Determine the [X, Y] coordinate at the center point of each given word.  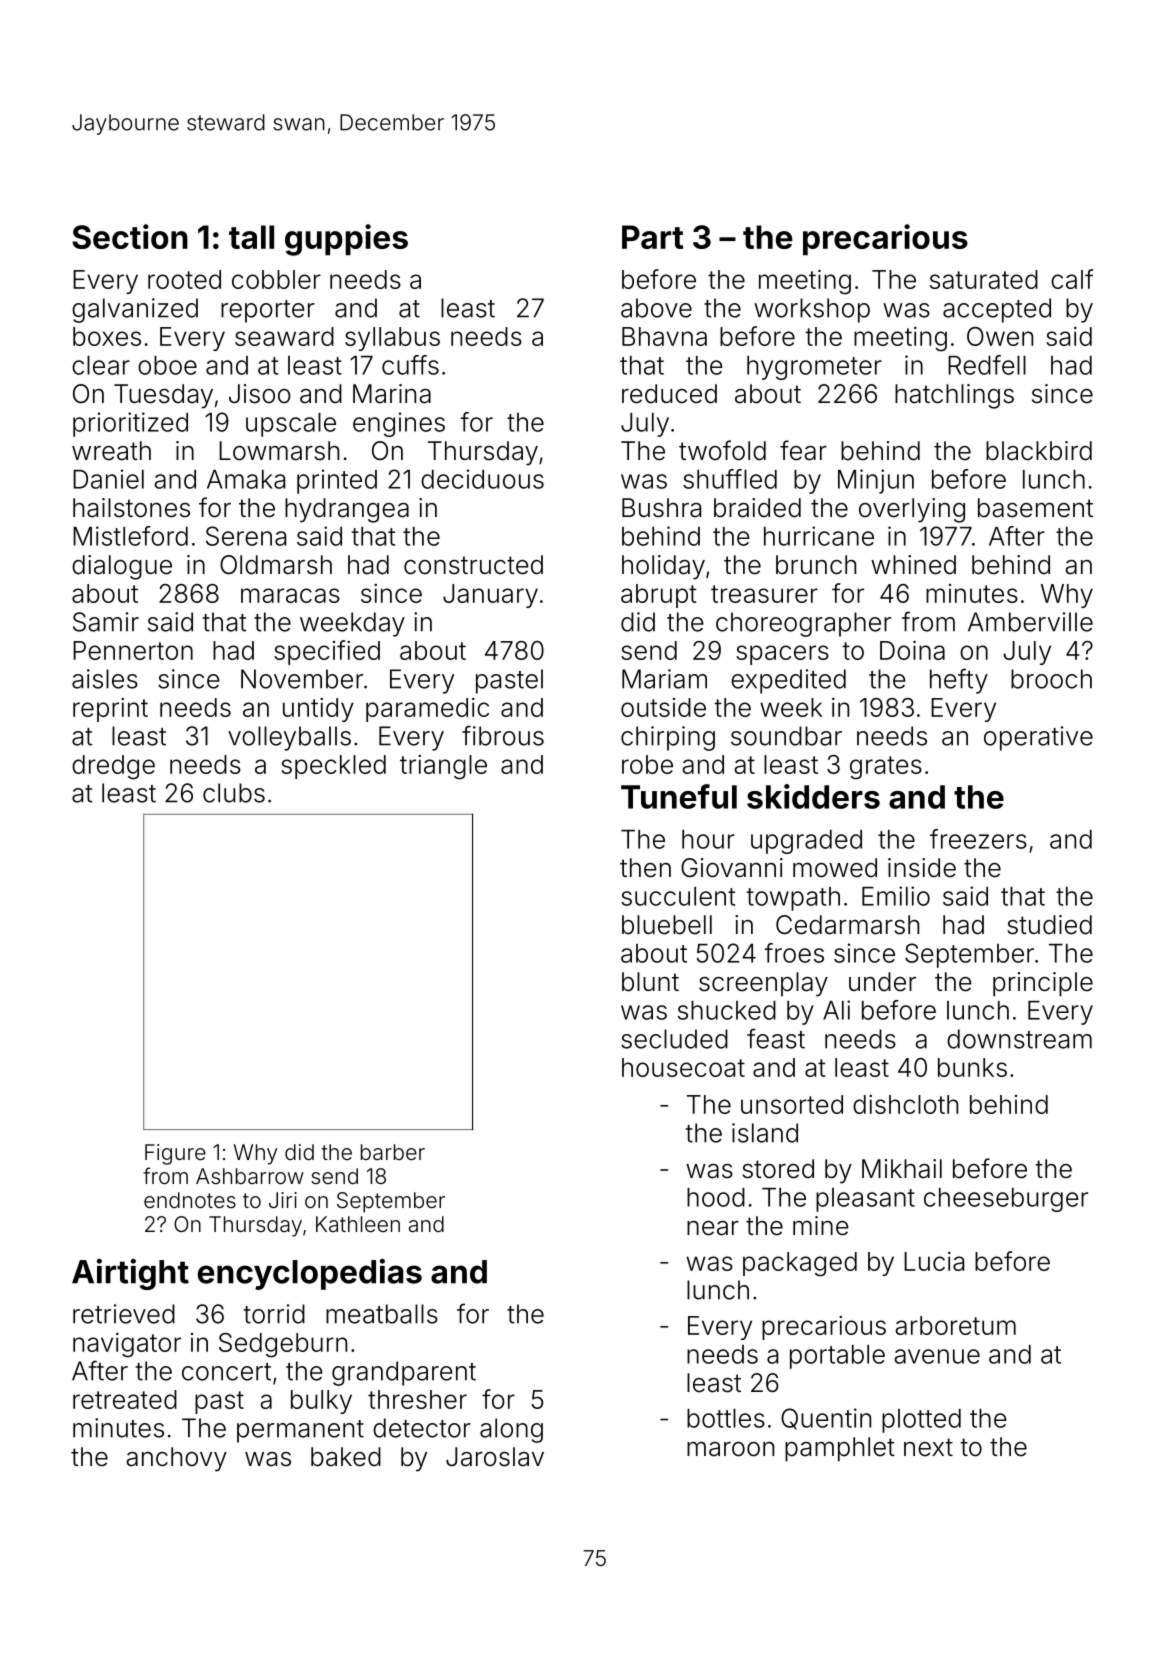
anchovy [176, 1459]
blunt [650, 982]
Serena [246, 536]
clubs [234, 793]
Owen [1000, 336]
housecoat [683, 1067]
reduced [669, 394]
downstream [1019, 1039]
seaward [284, 336]
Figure [175, 1154]
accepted [997, 310]
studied [1049, 925]
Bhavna [664, 336]
